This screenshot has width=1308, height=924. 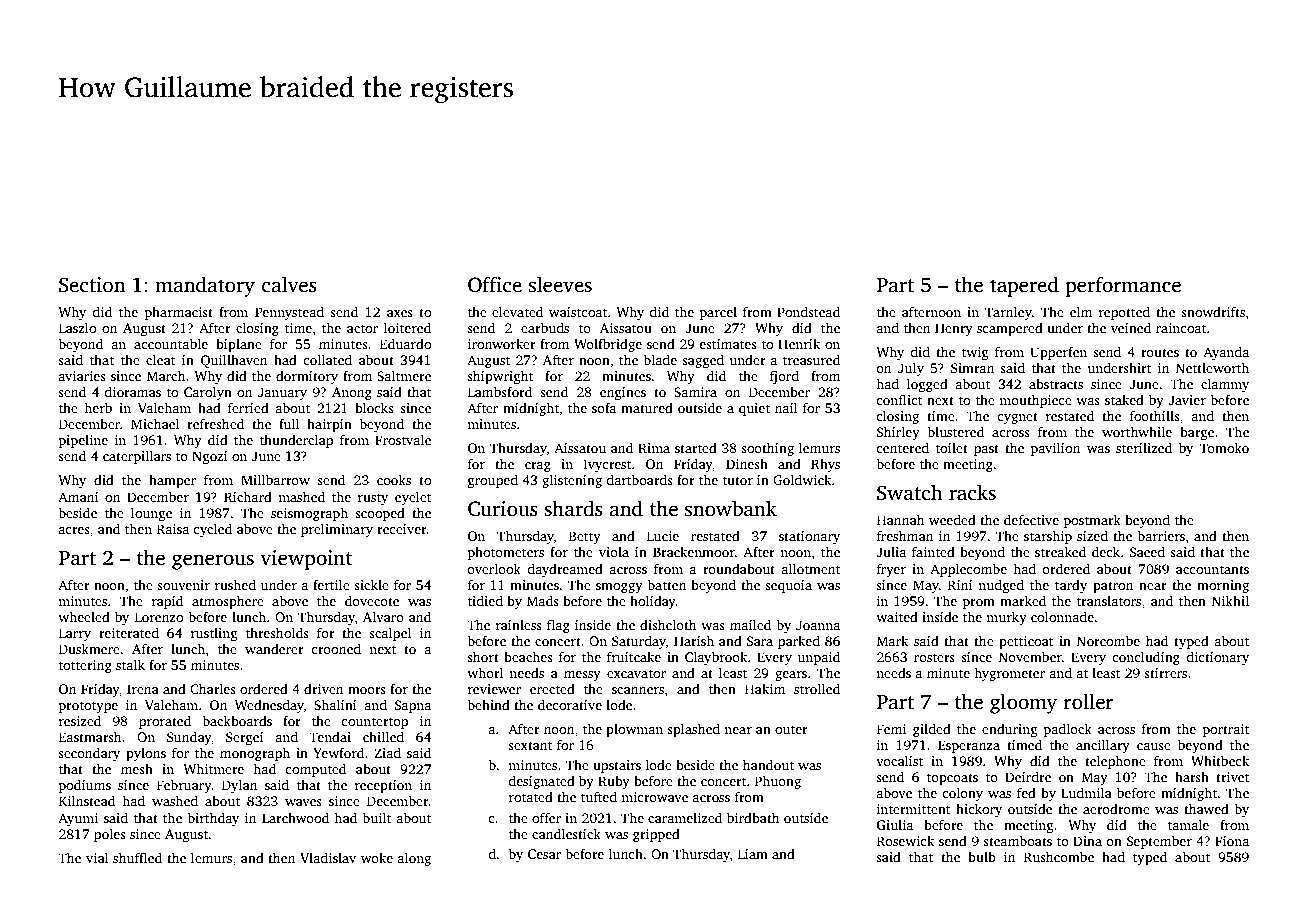 What do you see at coordinates (1187, 400) in the screenshot?
I see `Javier` at bounding box center [1187, 400].
